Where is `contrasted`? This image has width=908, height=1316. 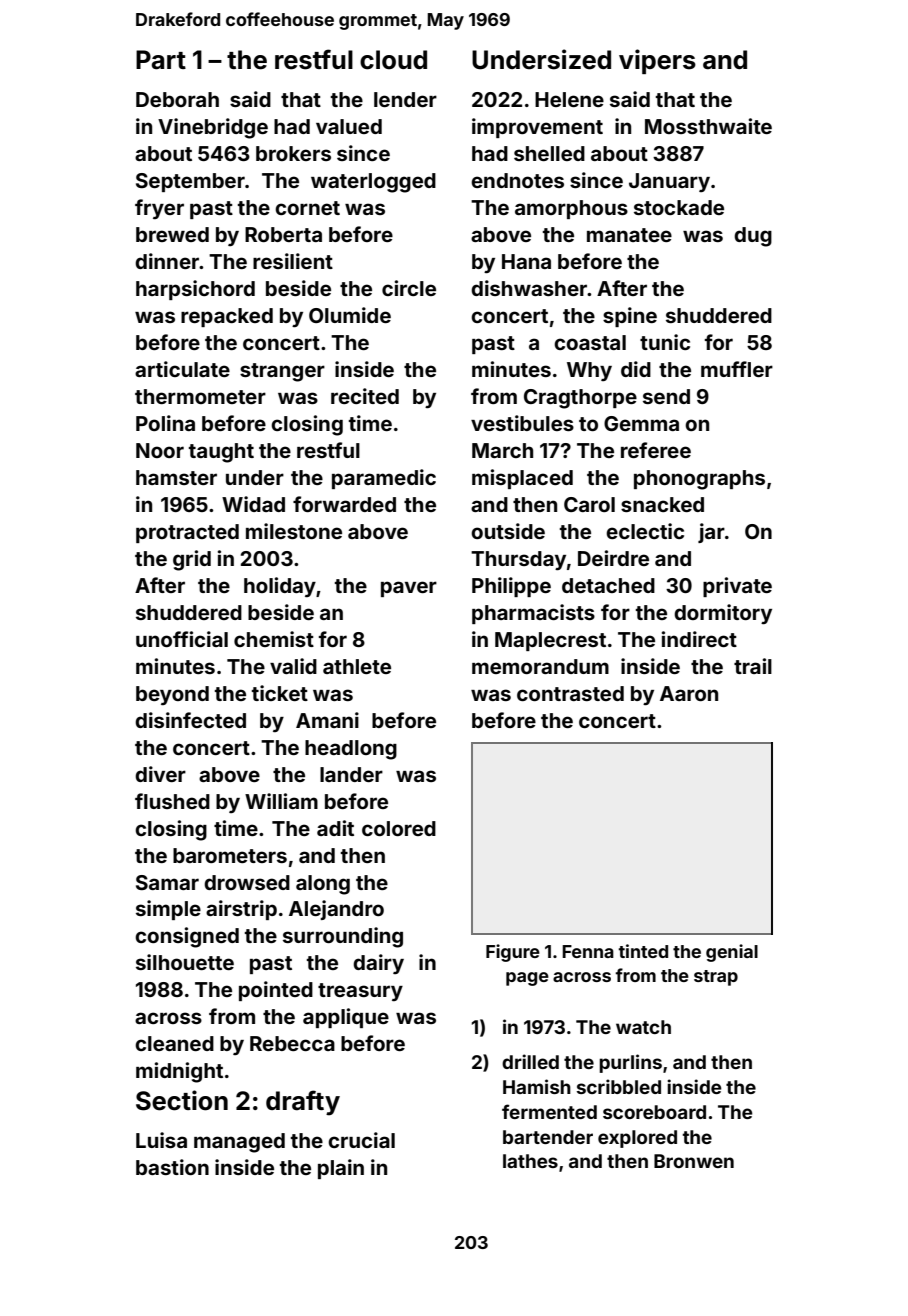
contrasted is located at coordinates (570, 693).
